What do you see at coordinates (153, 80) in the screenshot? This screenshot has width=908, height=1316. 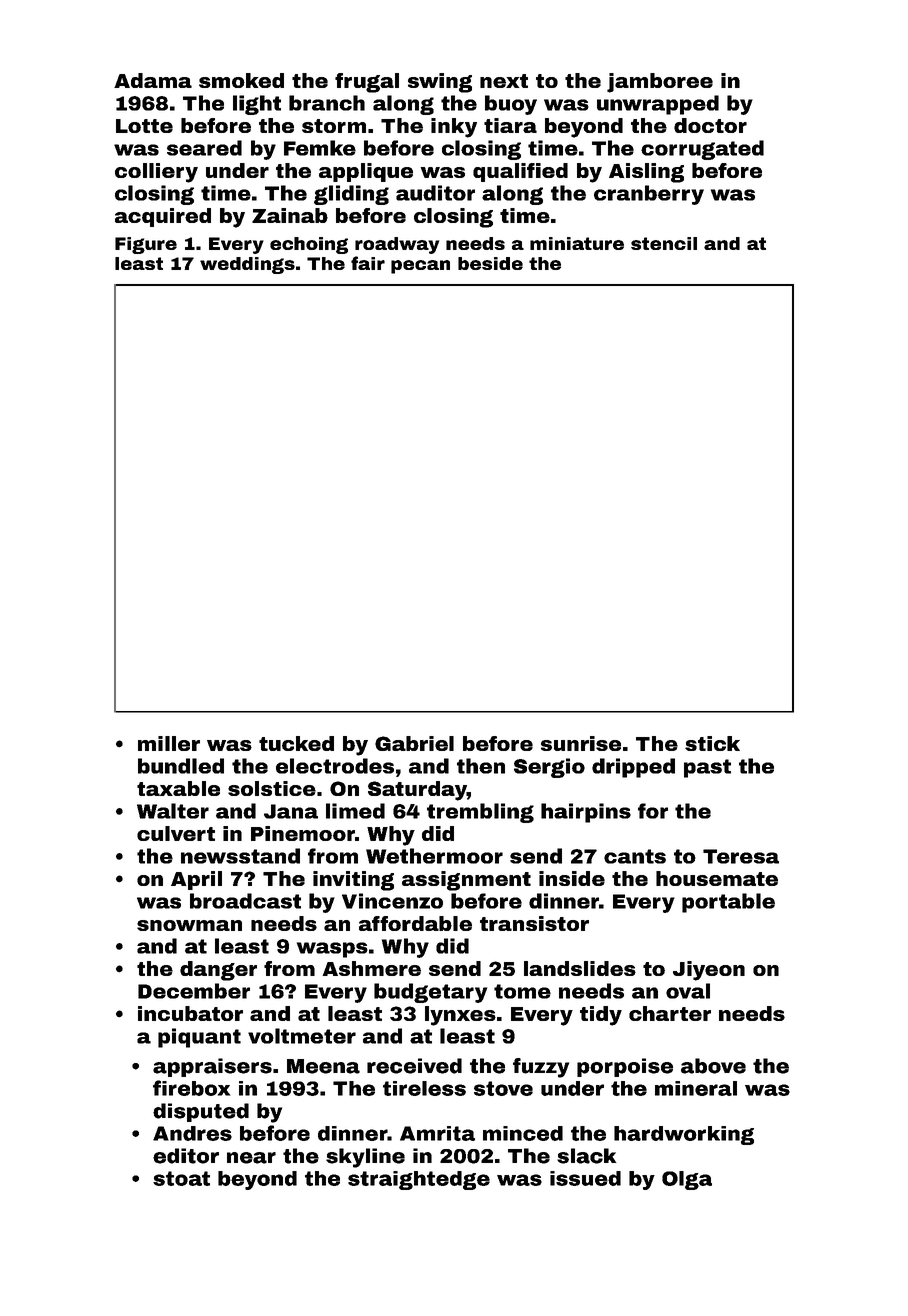 I see `Adama` at bounding box center [153, 80].
